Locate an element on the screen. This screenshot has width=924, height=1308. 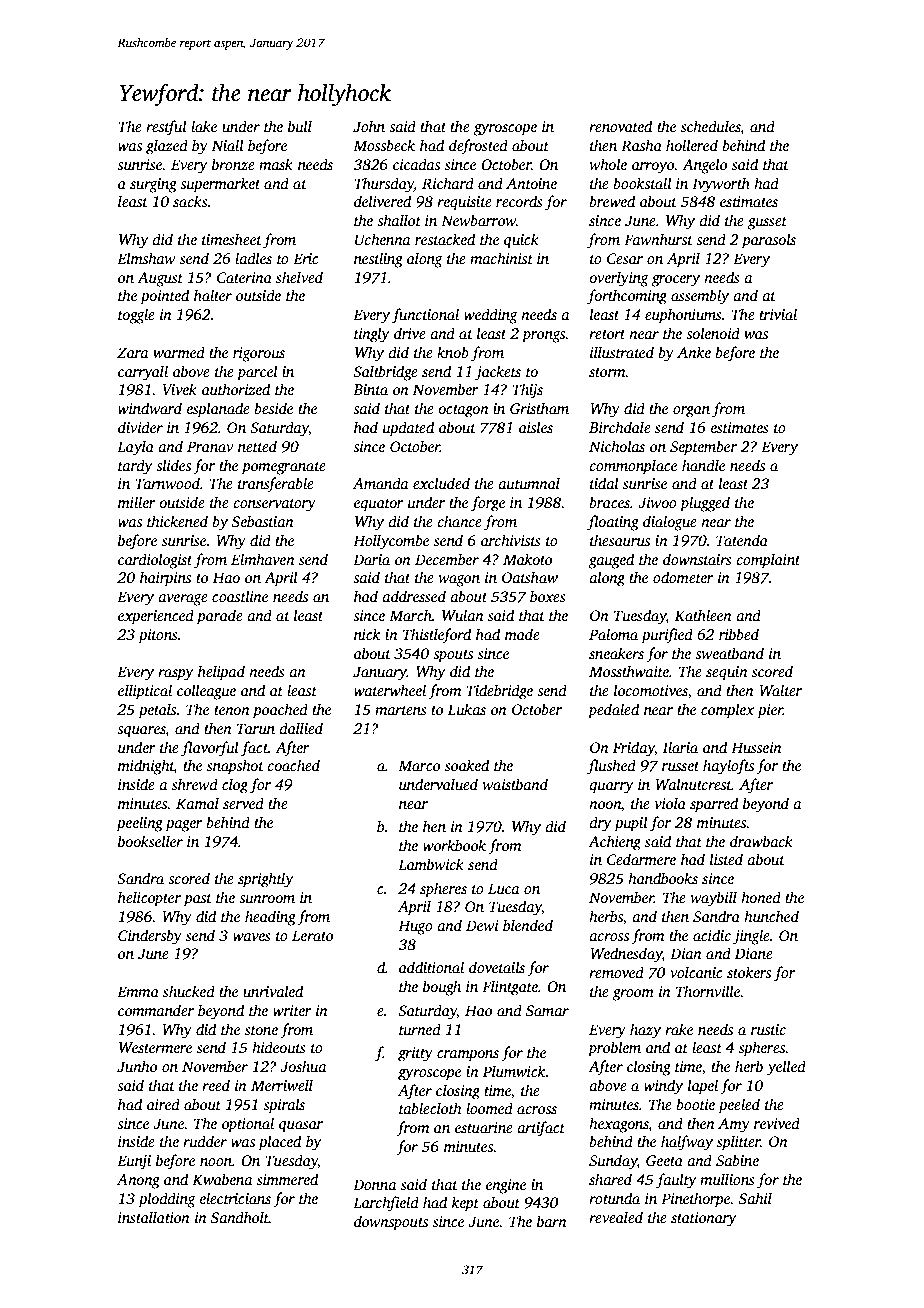
divider is located at coordinates (140, 427).
